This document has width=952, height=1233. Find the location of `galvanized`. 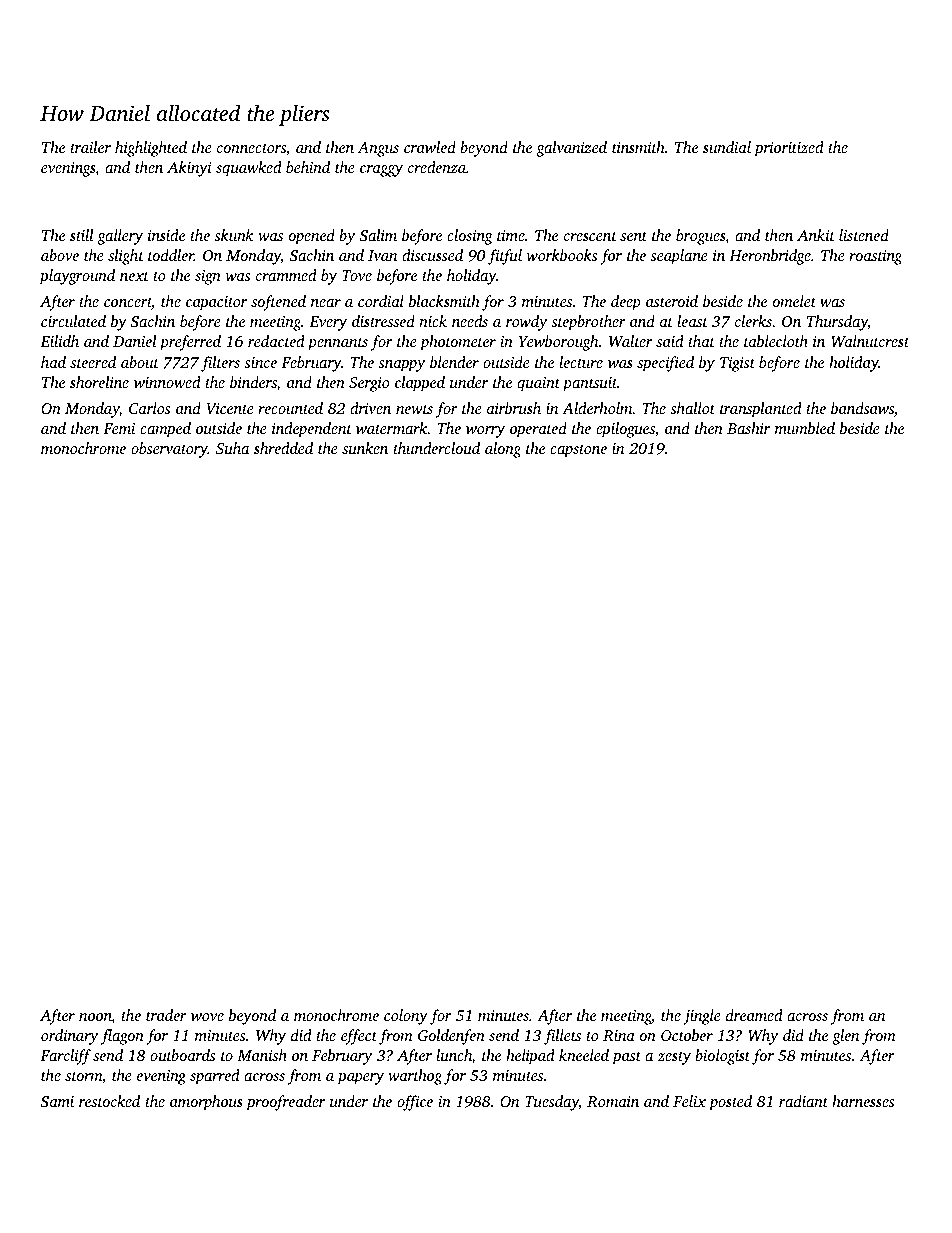

galvanized is located at coordinates (571, 149).
